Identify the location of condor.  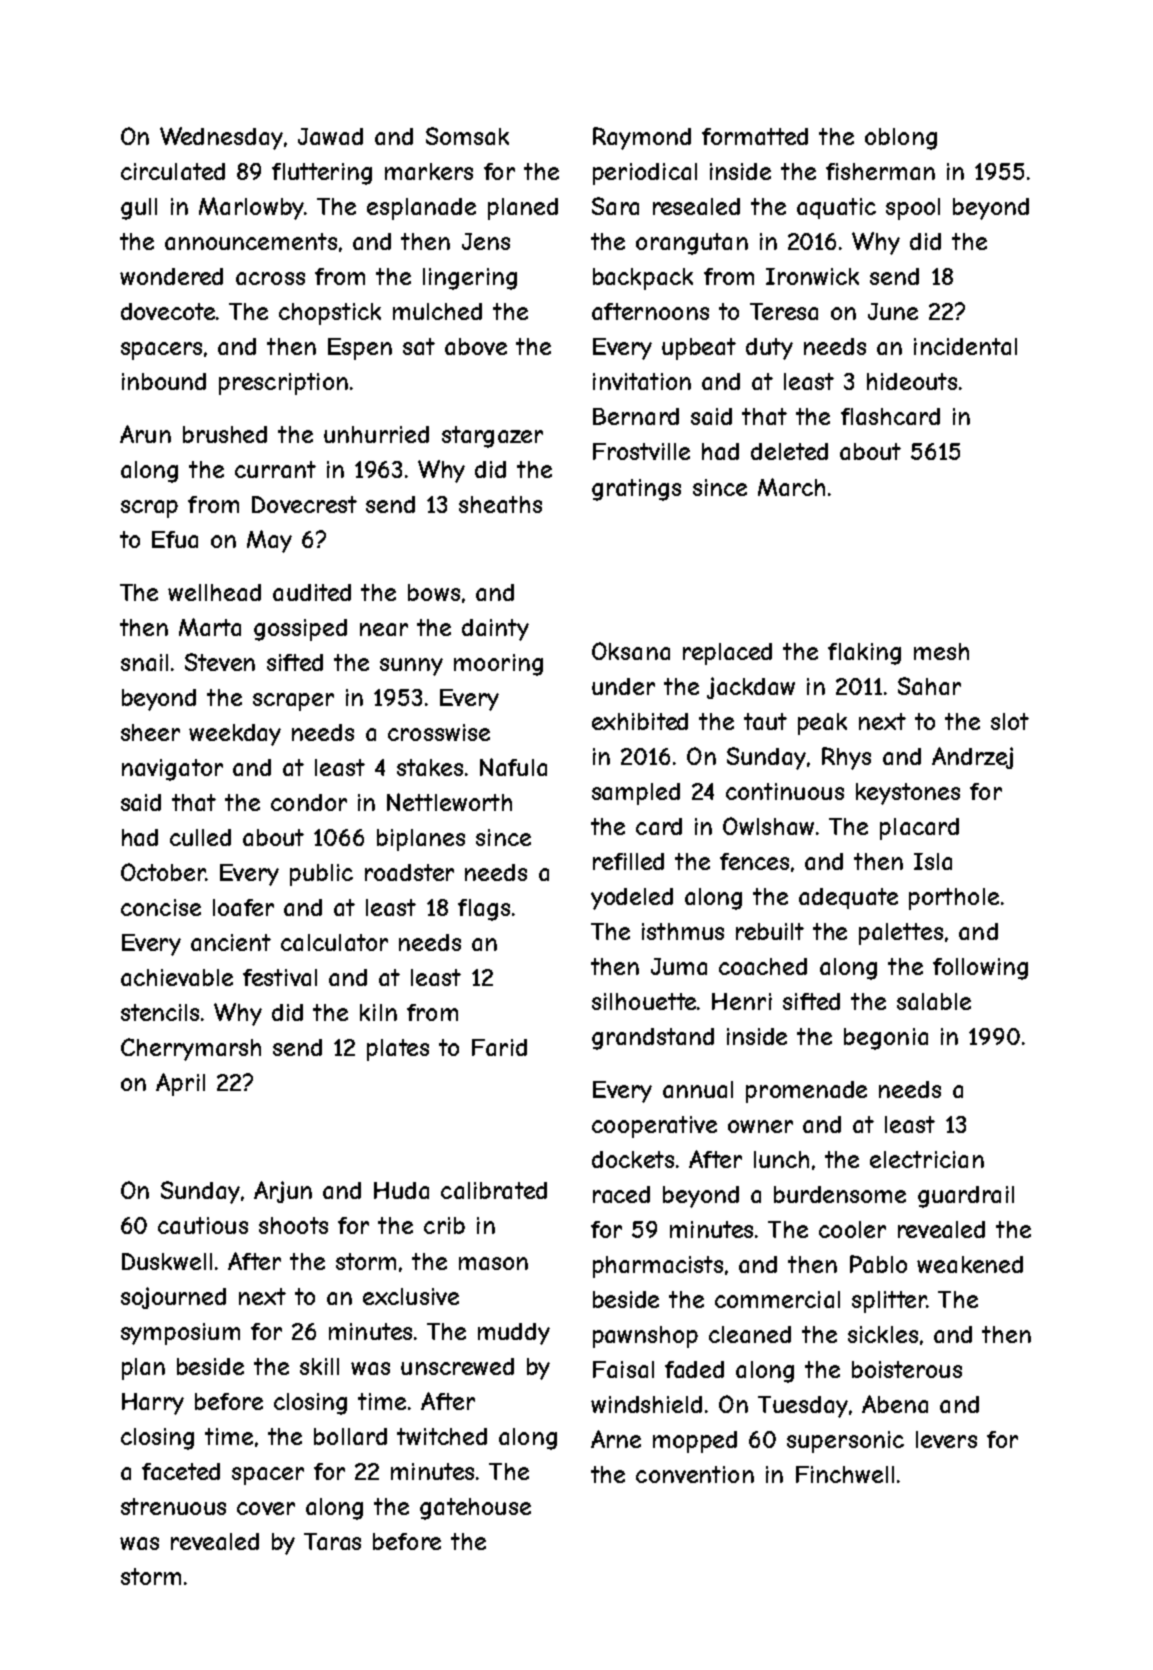
(309, 802).
